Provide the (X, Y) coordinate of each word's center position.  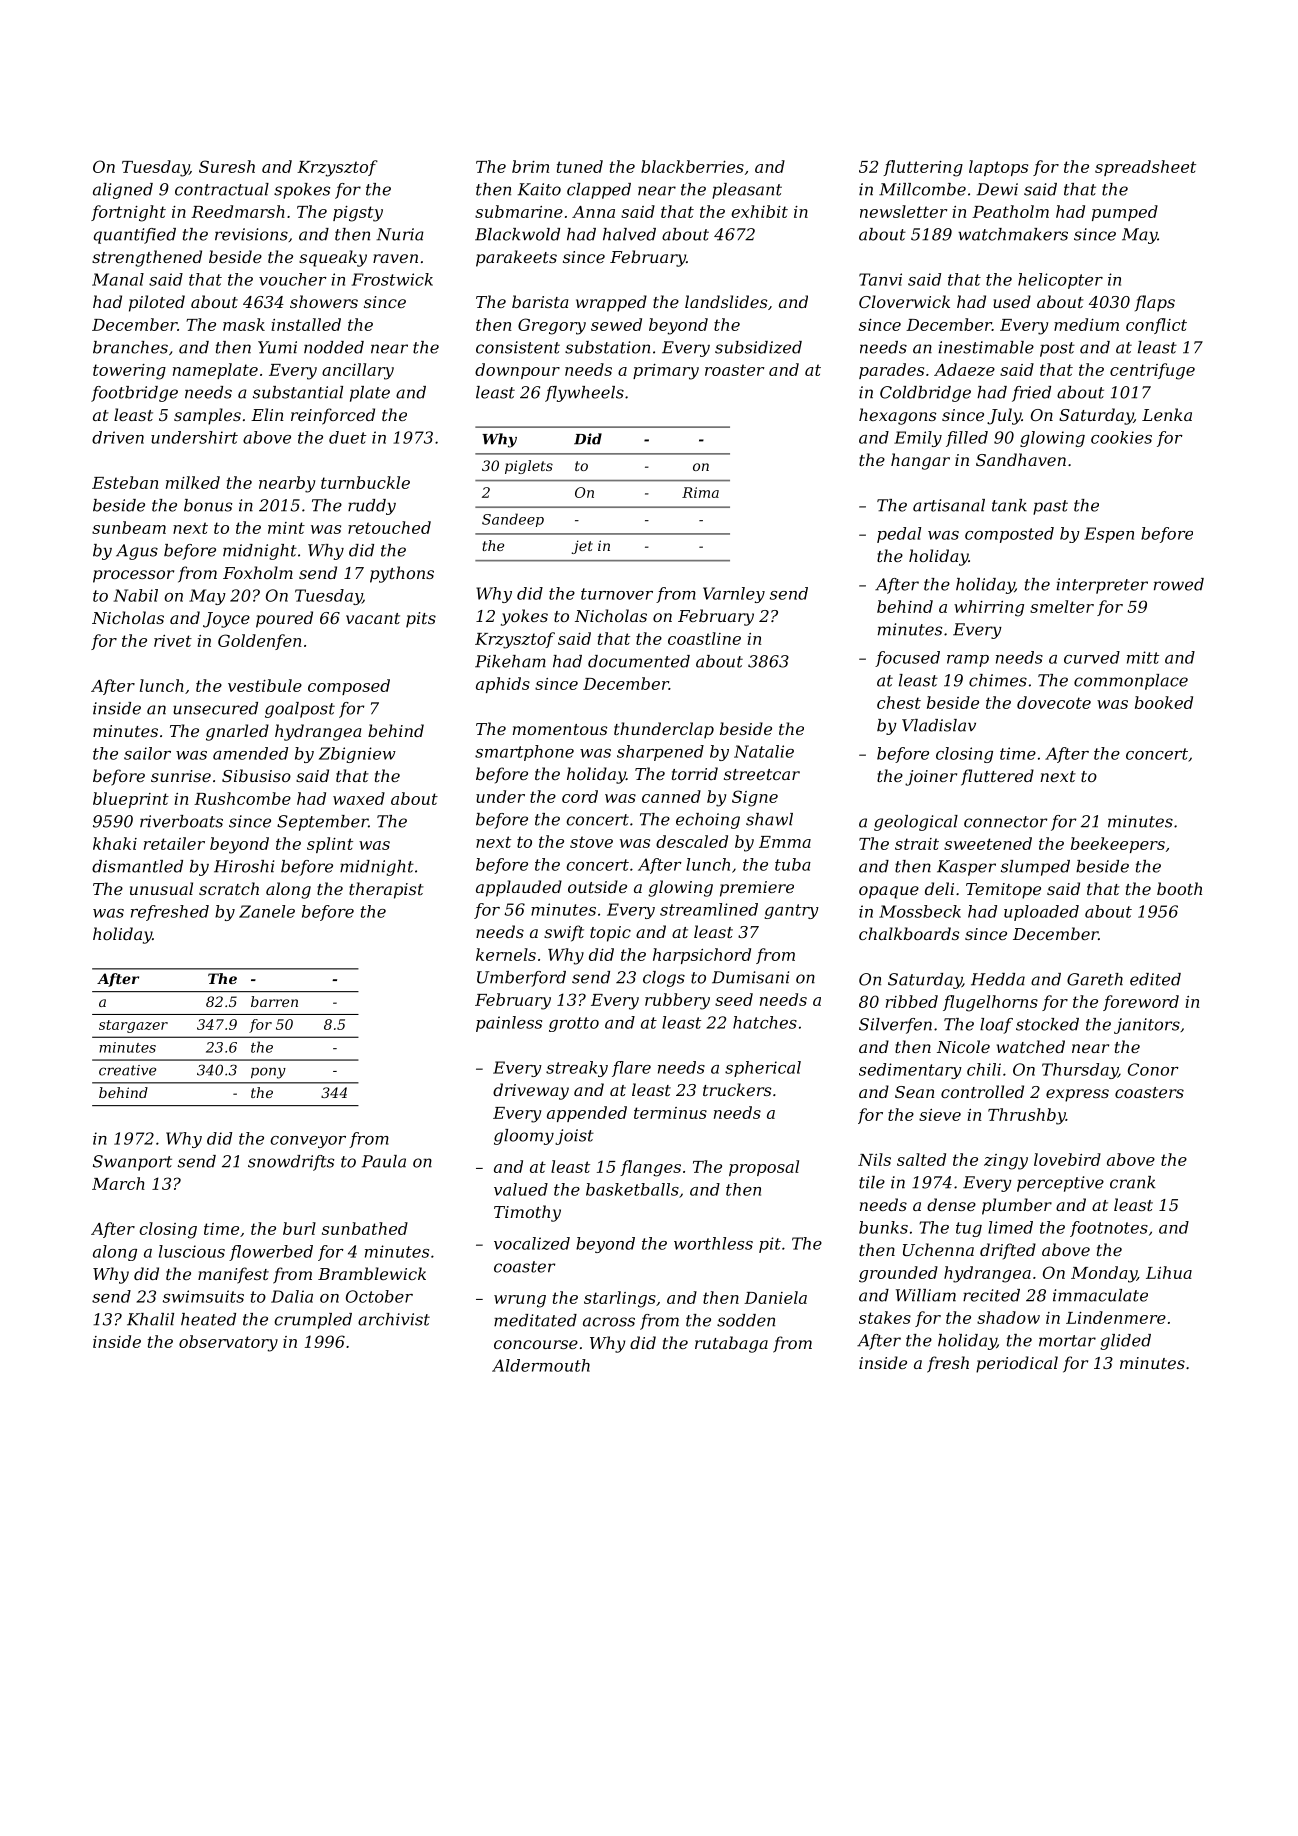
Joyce (226, 620)
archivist (394, 1319)
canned (671, 796)
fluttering (923, 168)
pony (268, 1073)
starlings (620, 1299)
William (926, 1295)
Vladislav (939, 725)
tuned (580, 166)
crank (1133, 1182)
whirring (989, 608)
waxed (359, 798)
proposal (764, 1168)
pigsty (358, 214)
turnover (617, 594)
